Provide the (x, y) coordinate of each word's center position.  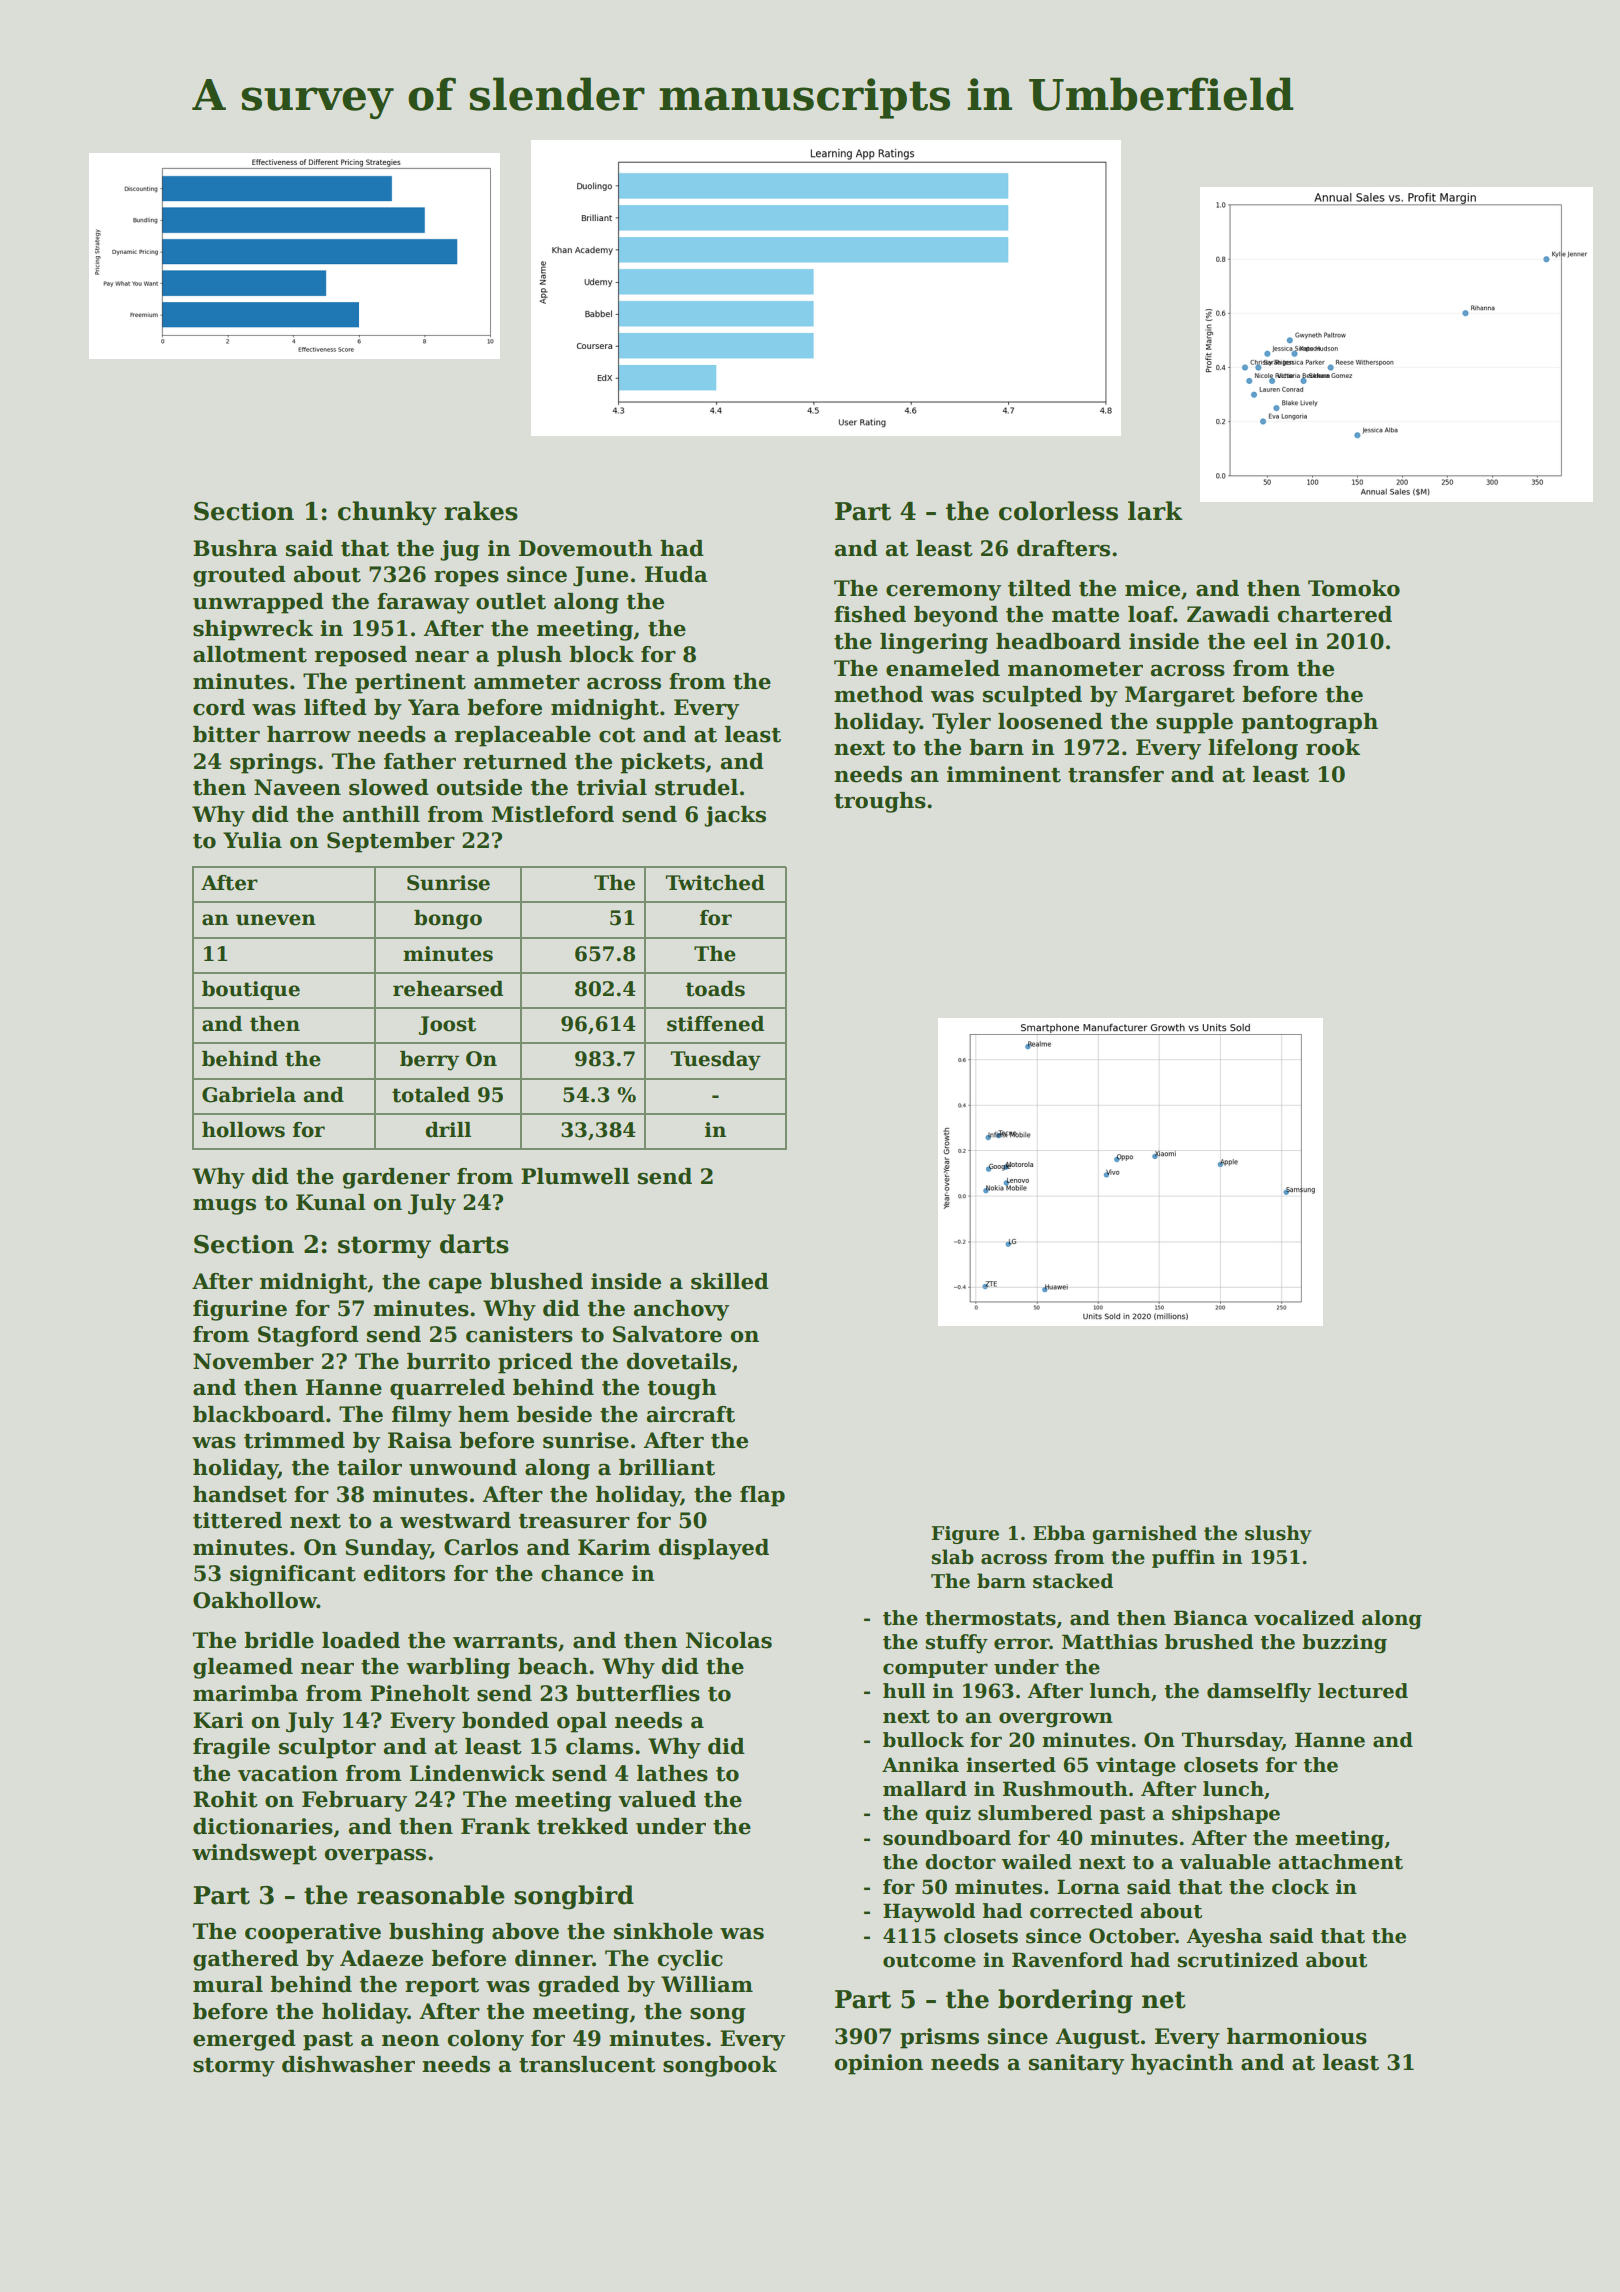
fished (870, 614)
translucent (587, 2064)
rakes (481, 511)
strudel (696, 787)
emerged (244, 2040)
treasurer (574, 1521)
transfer (1116, 774)
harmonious (1297, 2036)
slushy (1278, 1534)
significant (293, 1575)
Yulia (252, 840)
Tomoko (1354, 588)
